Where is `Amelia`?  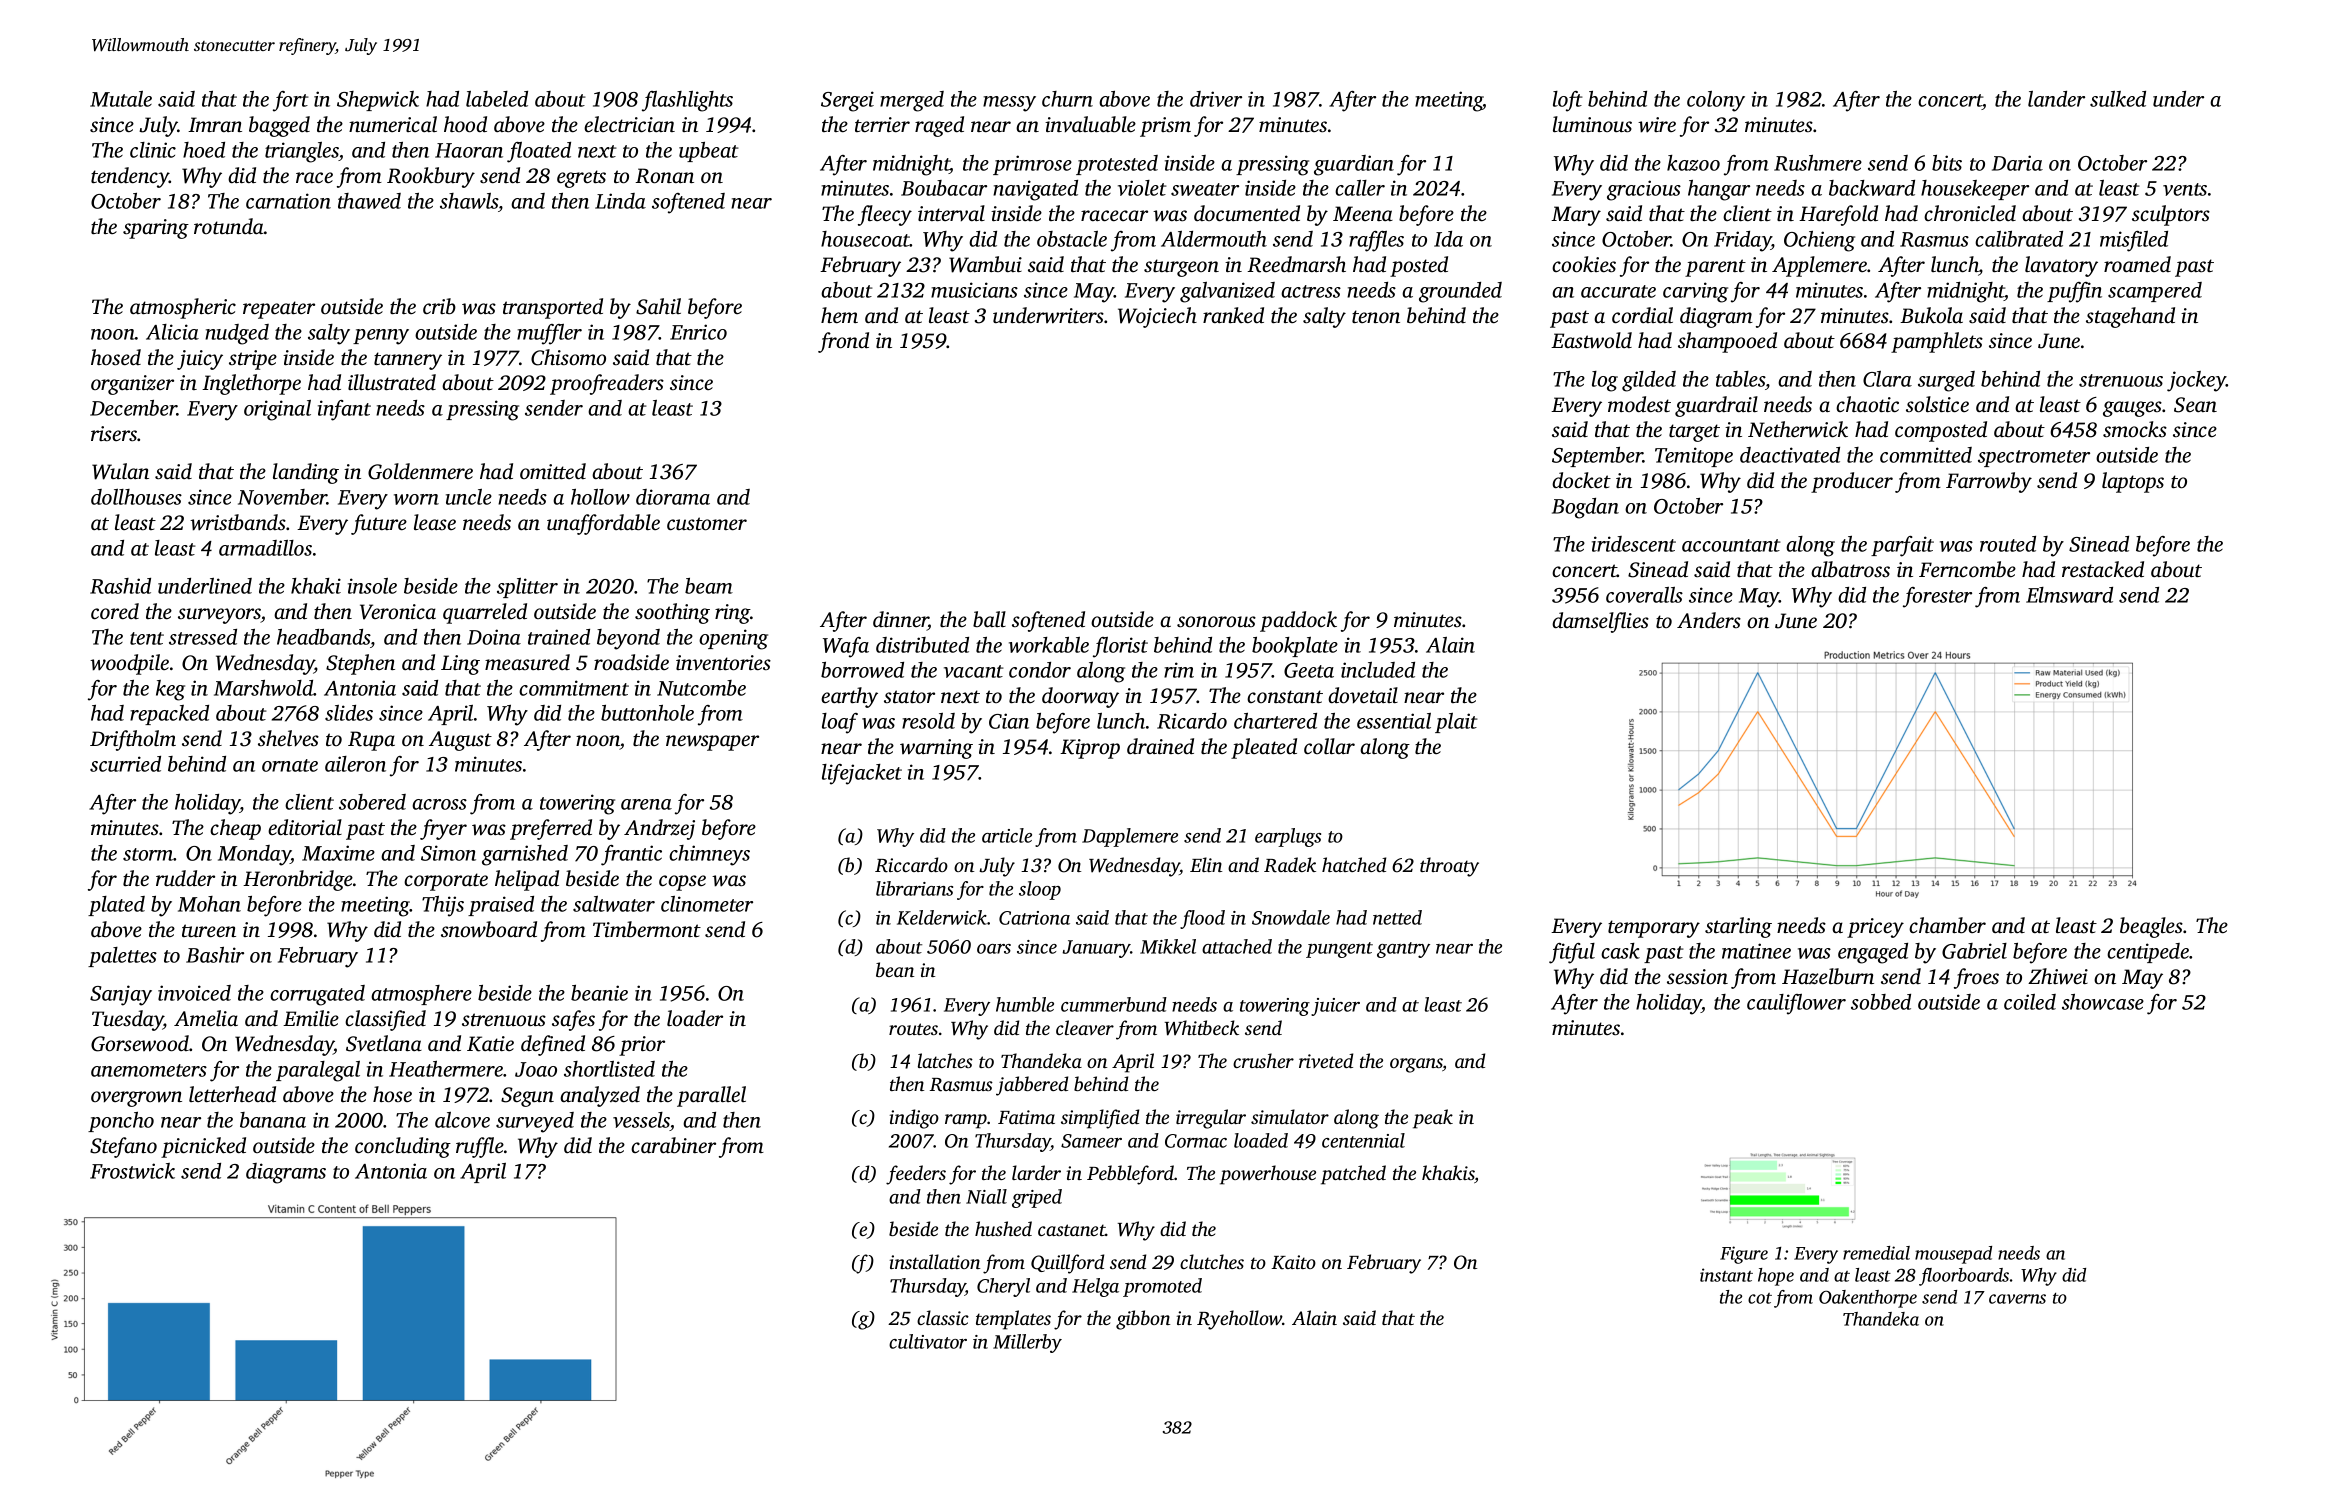
Amelia is located at coordinates (206, 1018).
